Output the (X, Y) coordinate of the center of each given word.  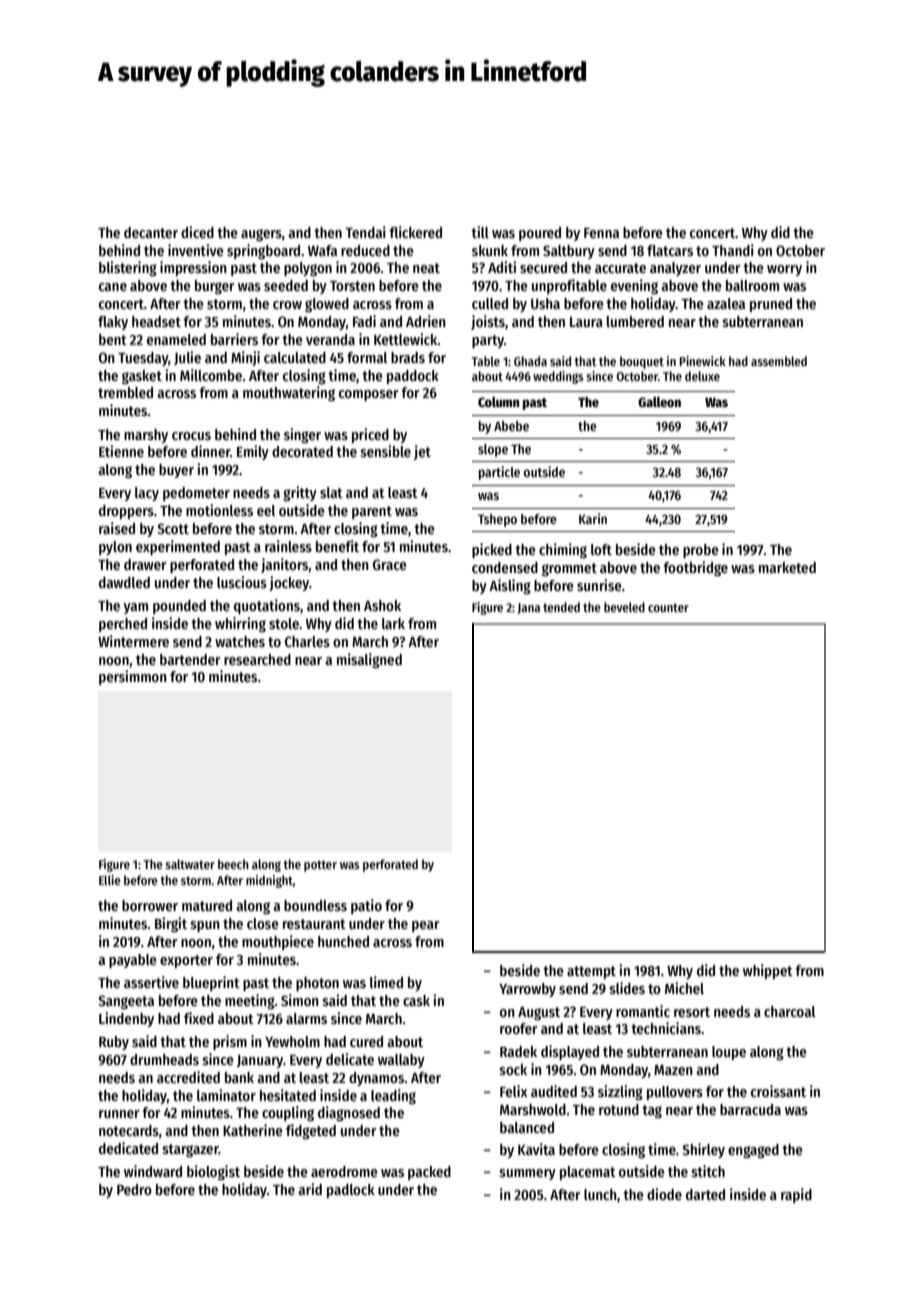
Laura (586, 322)
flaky (113, 323)
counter (668, 607)
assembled (779, 361)
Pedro (134, 1189)
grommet (569, 569)
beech (233, 864)
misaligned (369, 660)
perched (123, 625)
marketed (787, 567)
